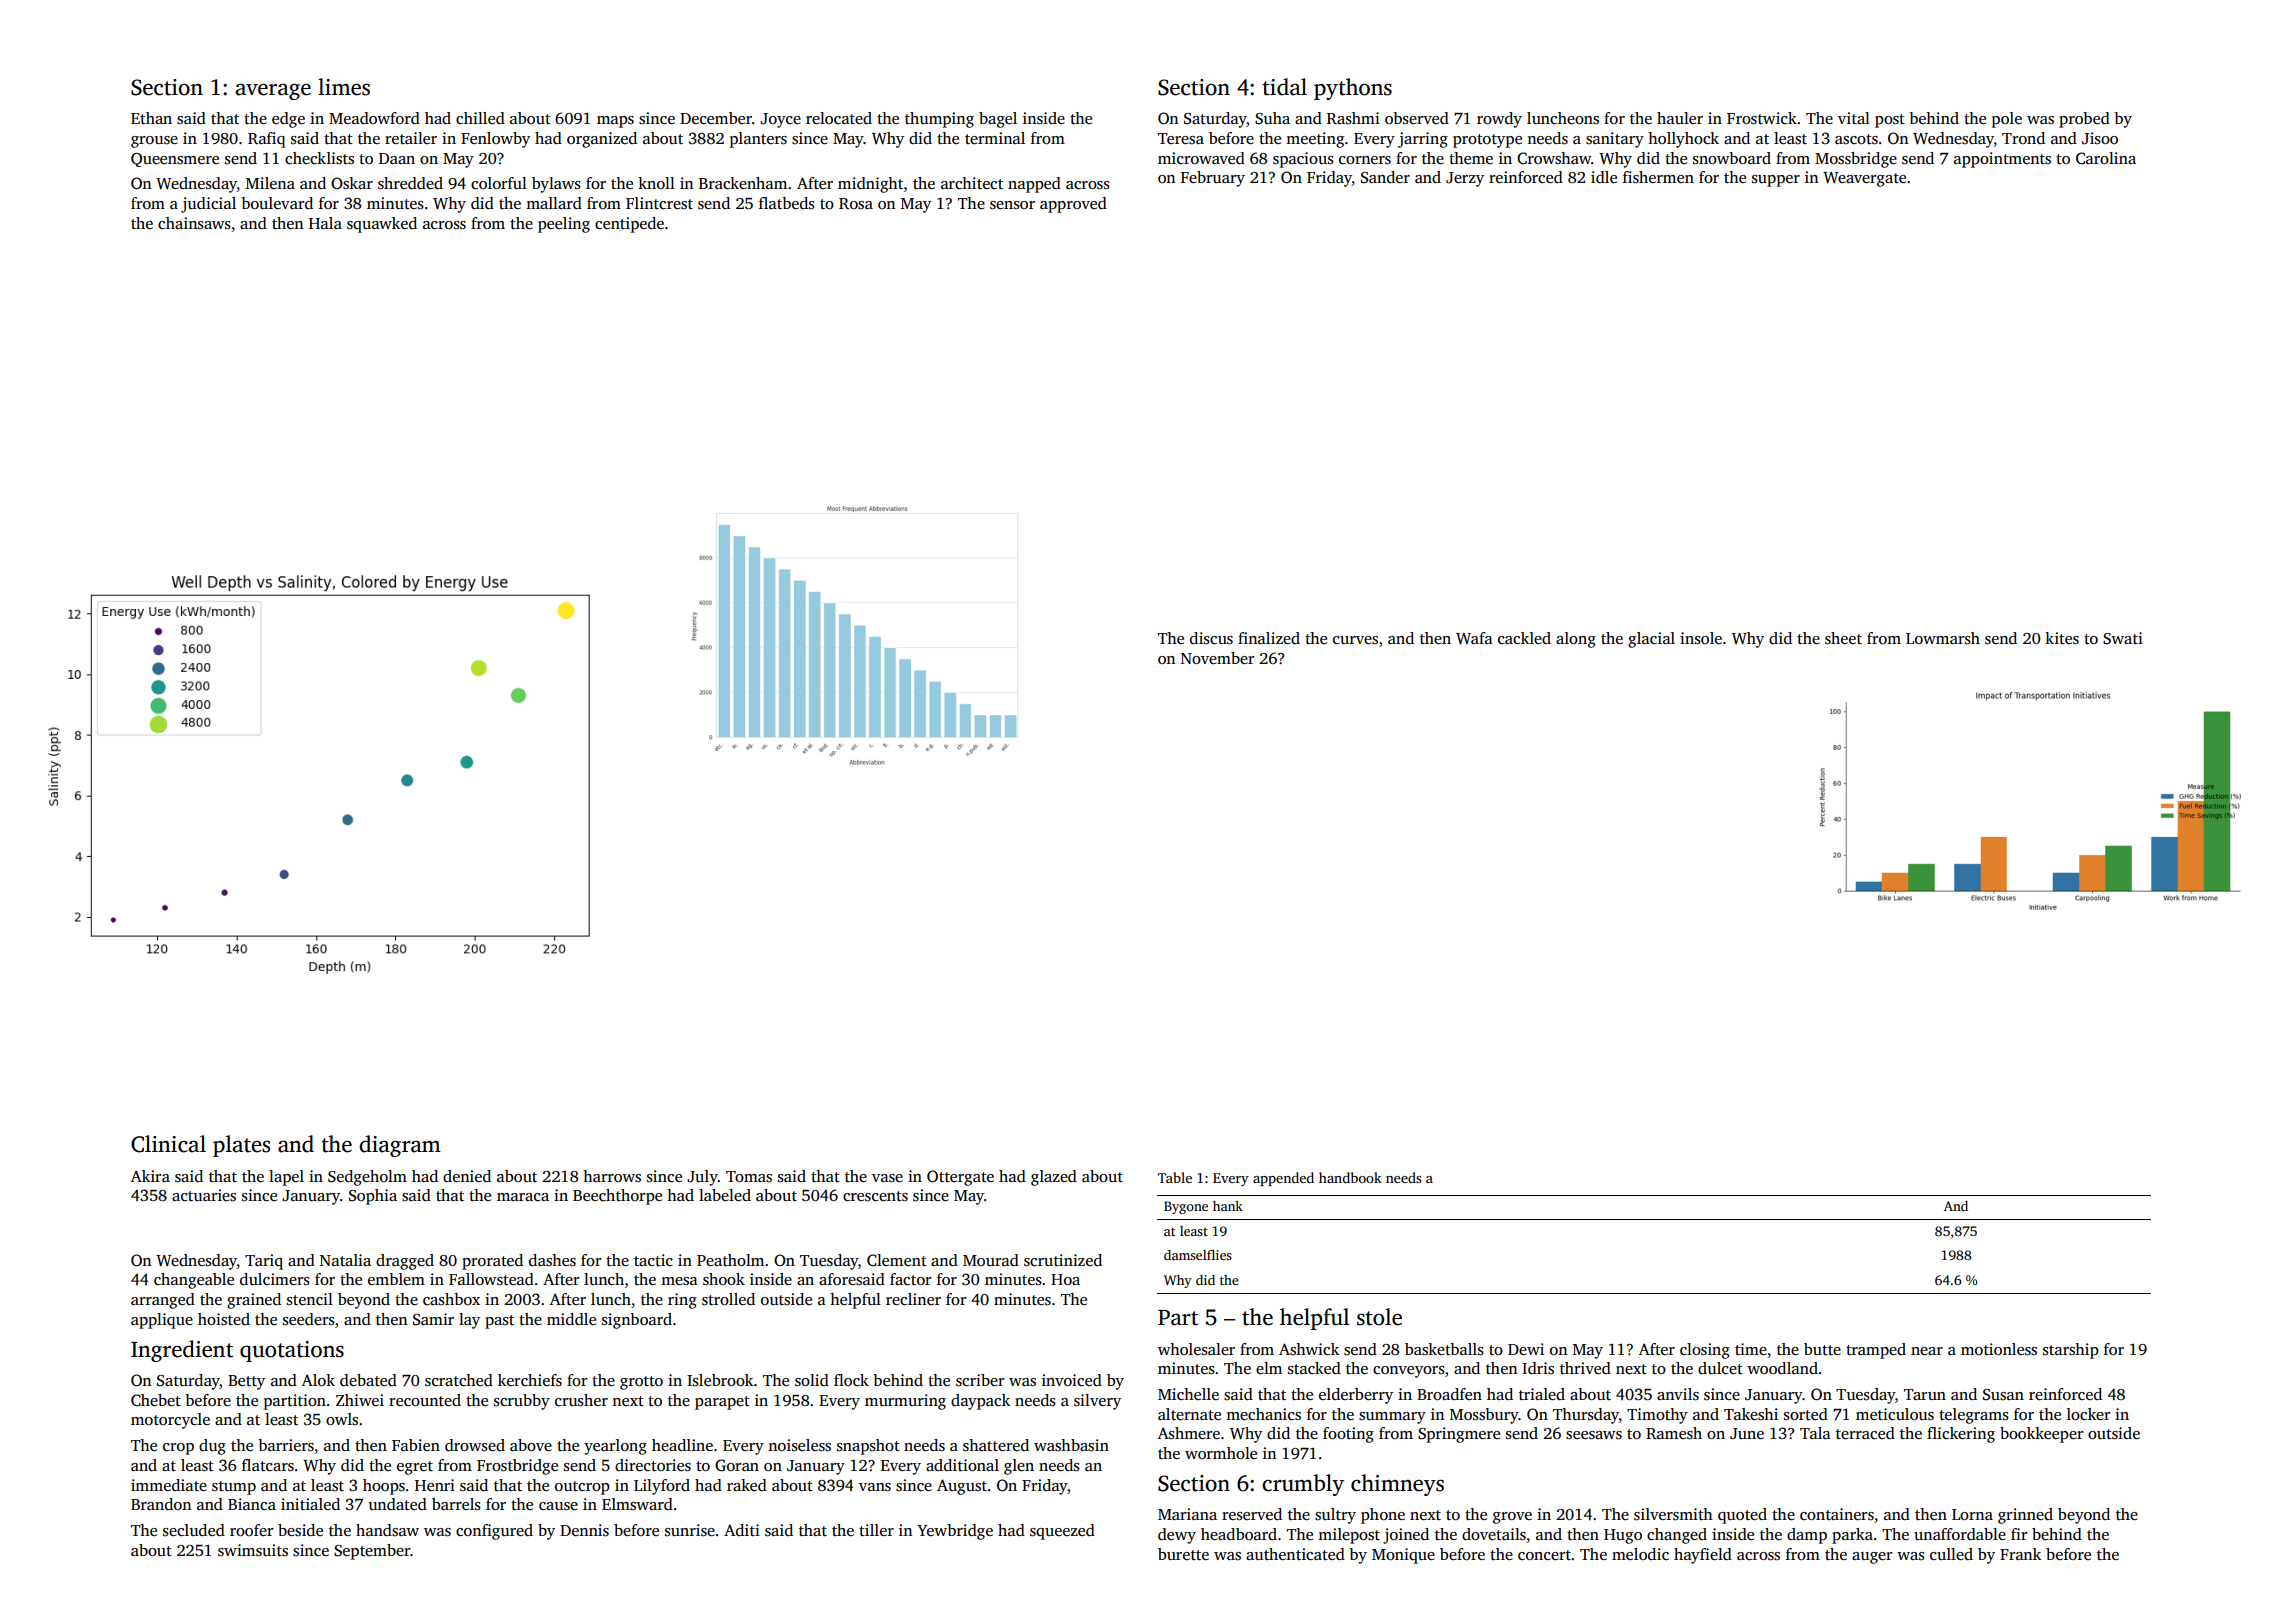 Image resolution: width=2282 pixels, height=1614 pixels. What do you see at coordinates (344, 87) in the page?
I see `limes` at bounding box center [344, 87].
